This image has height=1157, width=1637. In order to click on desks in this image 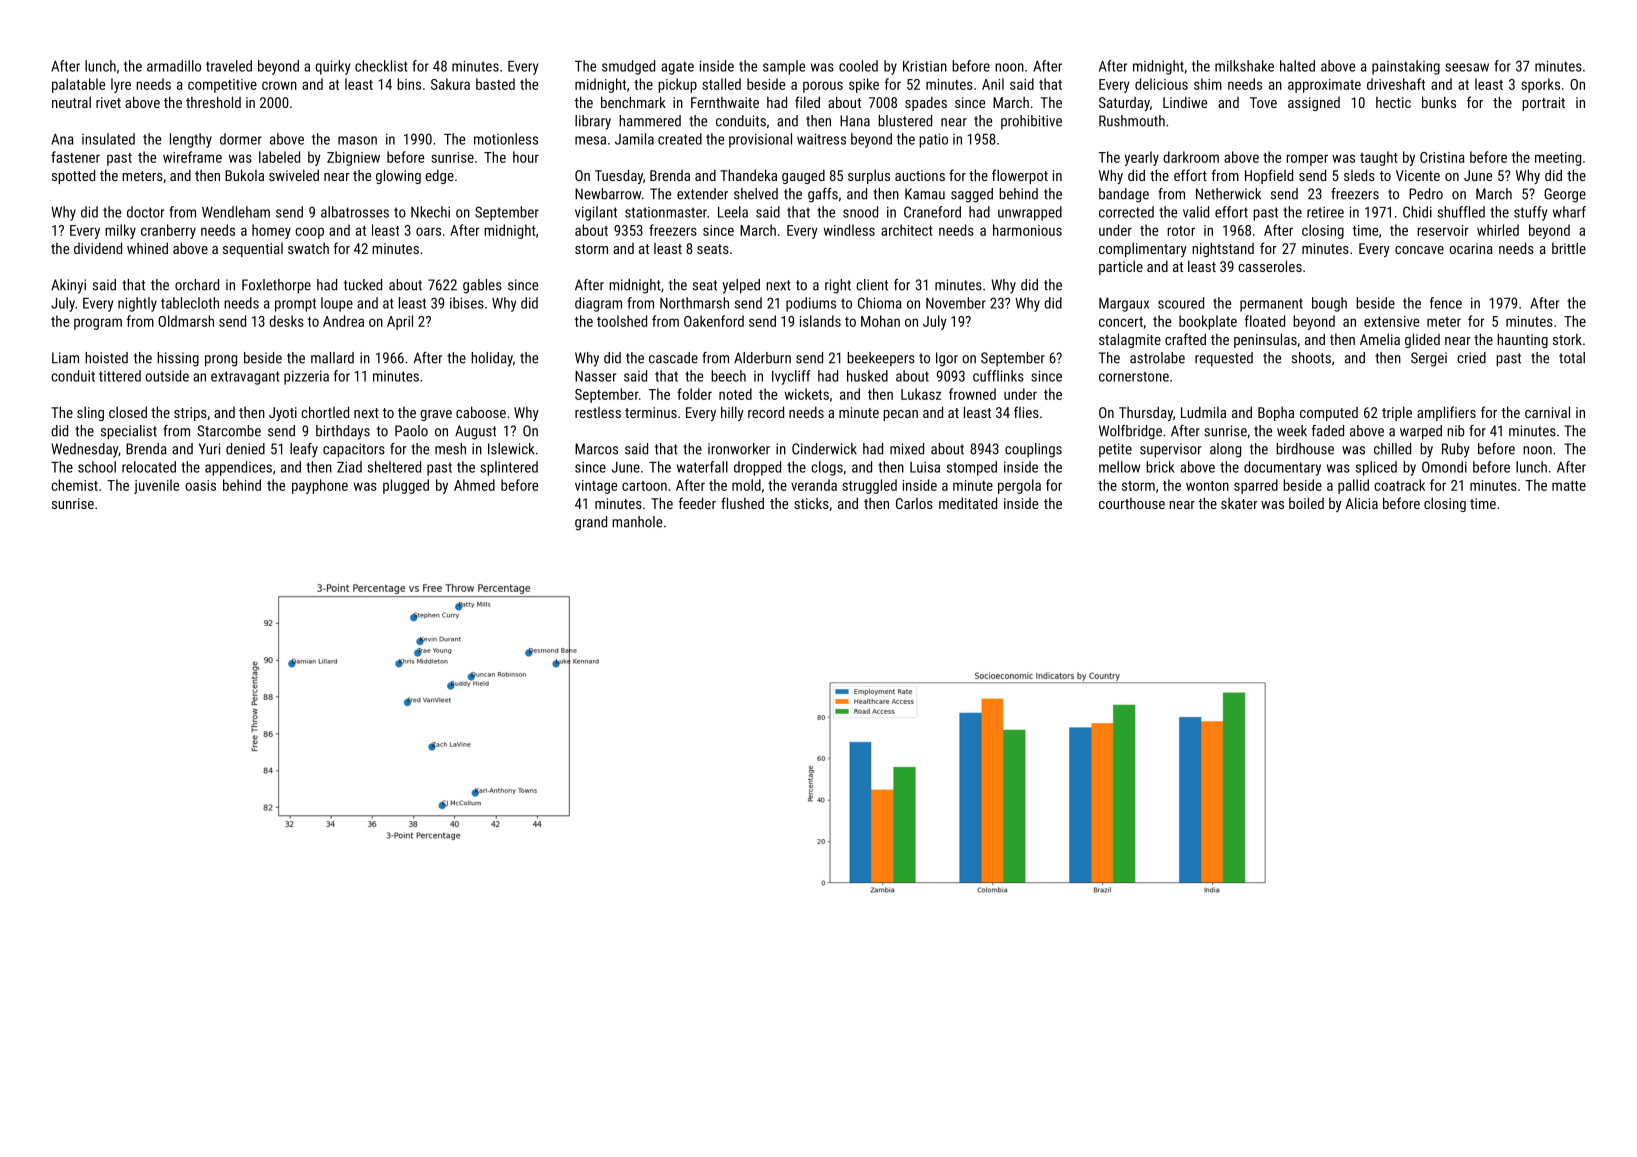, I will do `click(286, 321)`.
